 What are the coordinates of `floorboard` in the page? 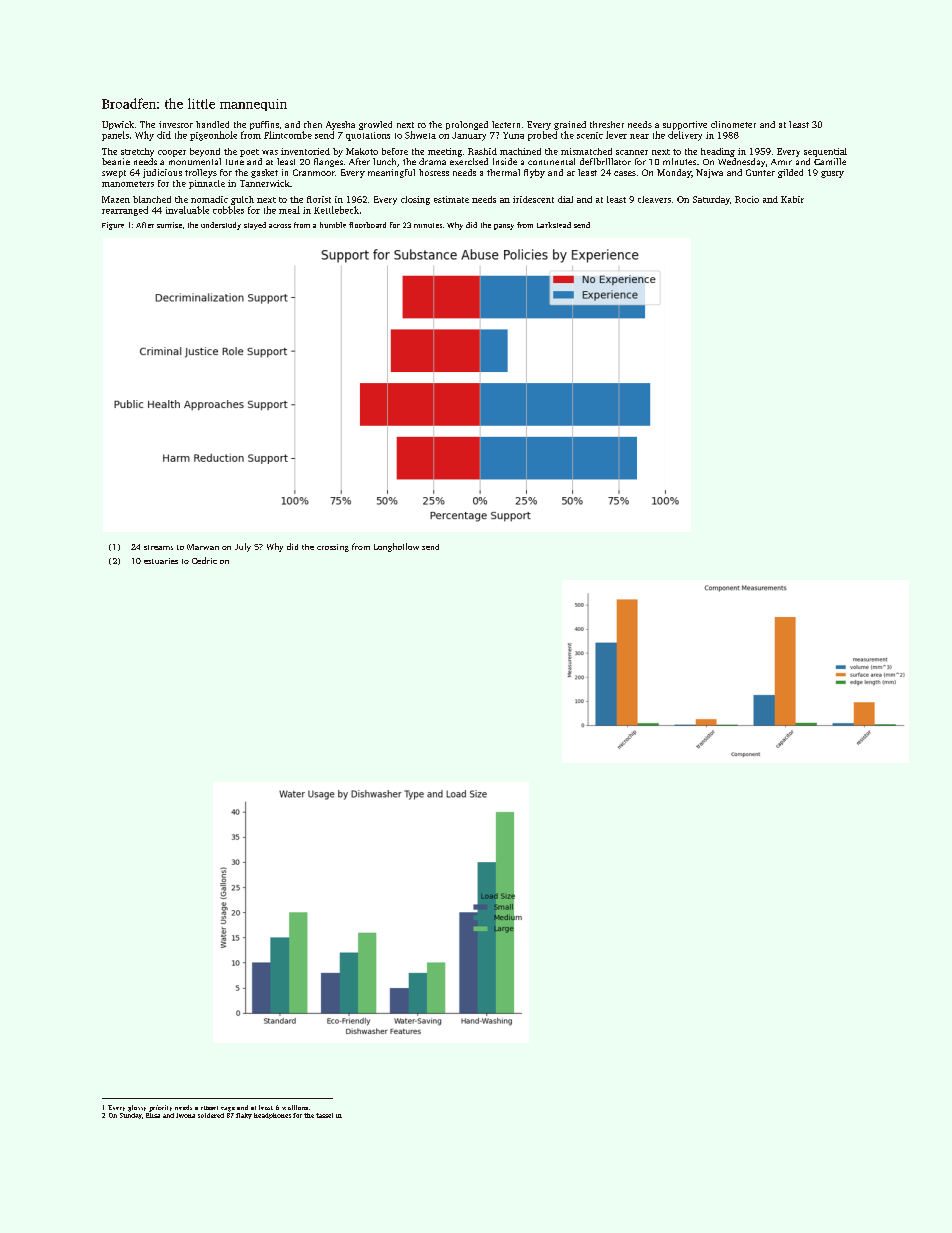 It's located at (367, 225).
